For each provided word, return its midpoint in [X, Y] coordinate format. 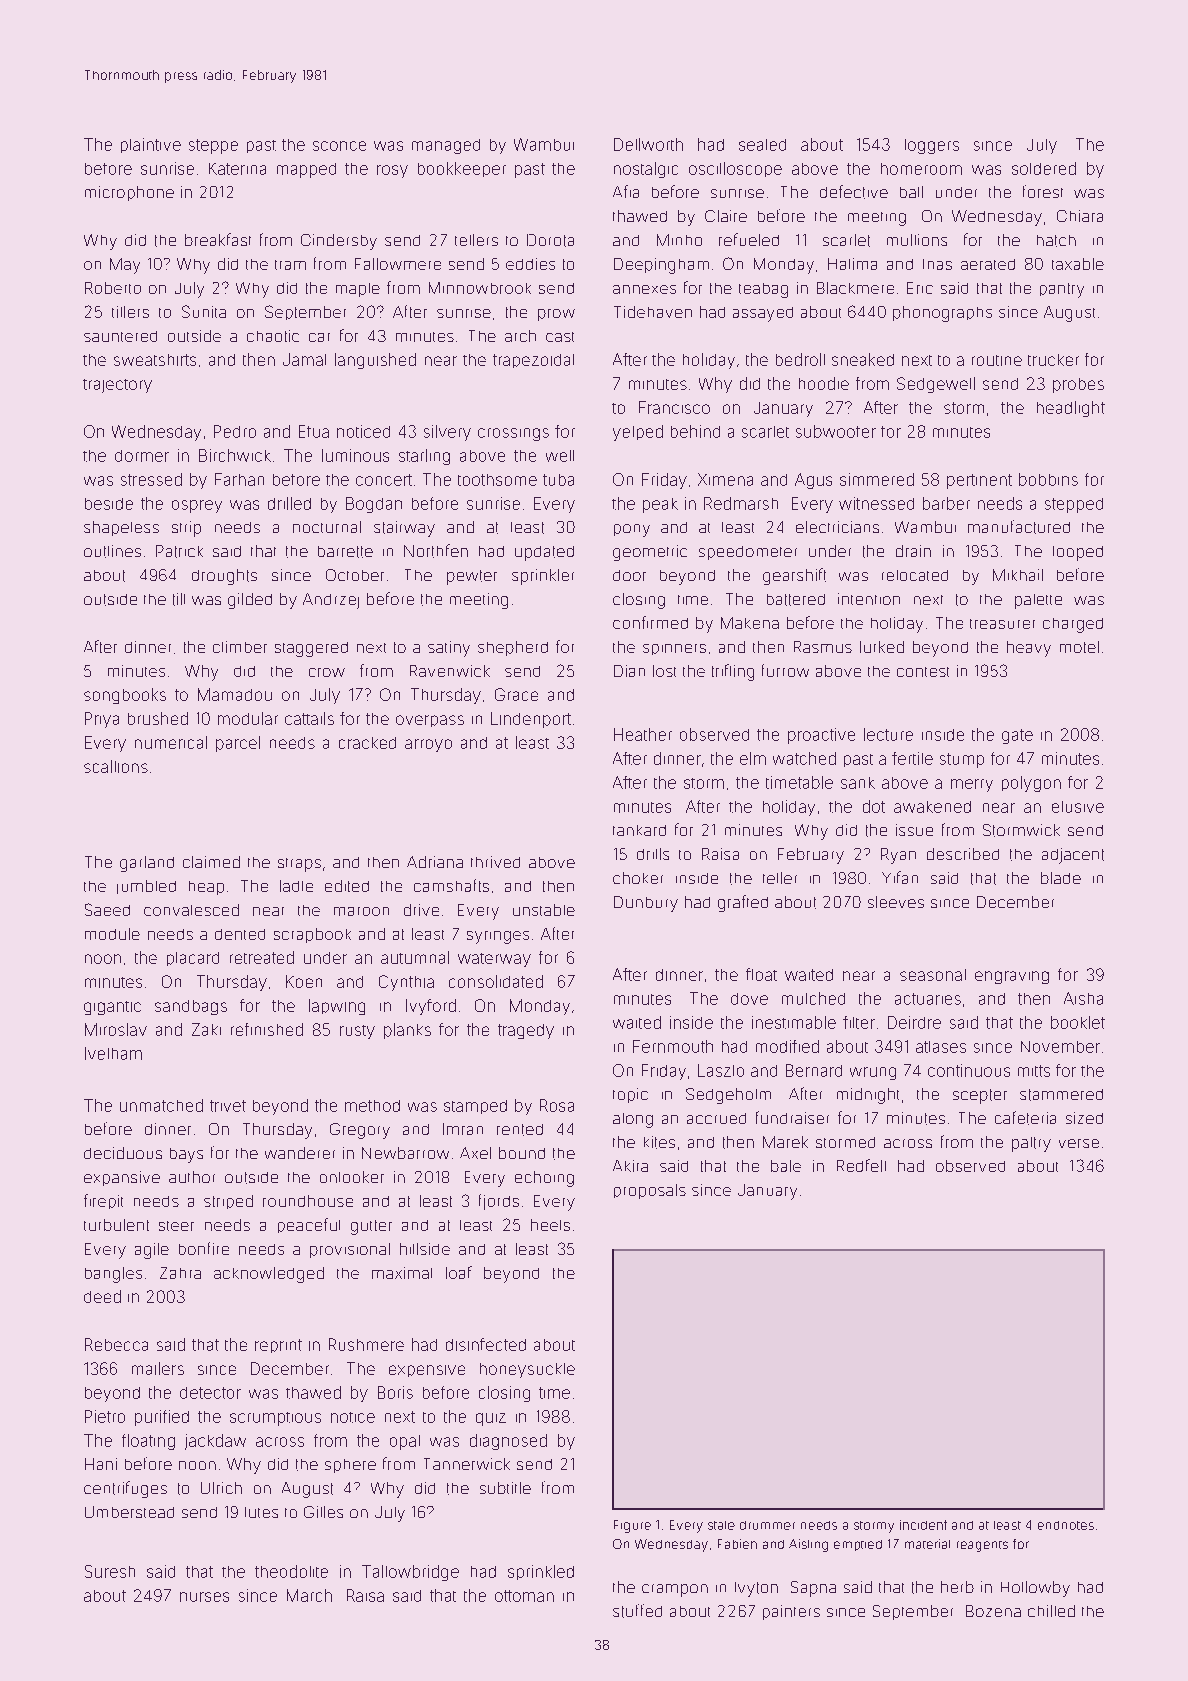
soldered [1044, 168]
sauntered [120, 336]
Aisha [1083, 998]
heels [550, 1225]
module [112, 934]
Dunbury [646, 904]
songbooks [125, 696]
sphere [350, 1466]
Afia [626, 191]
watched [804, 758]
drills [653, 854]
